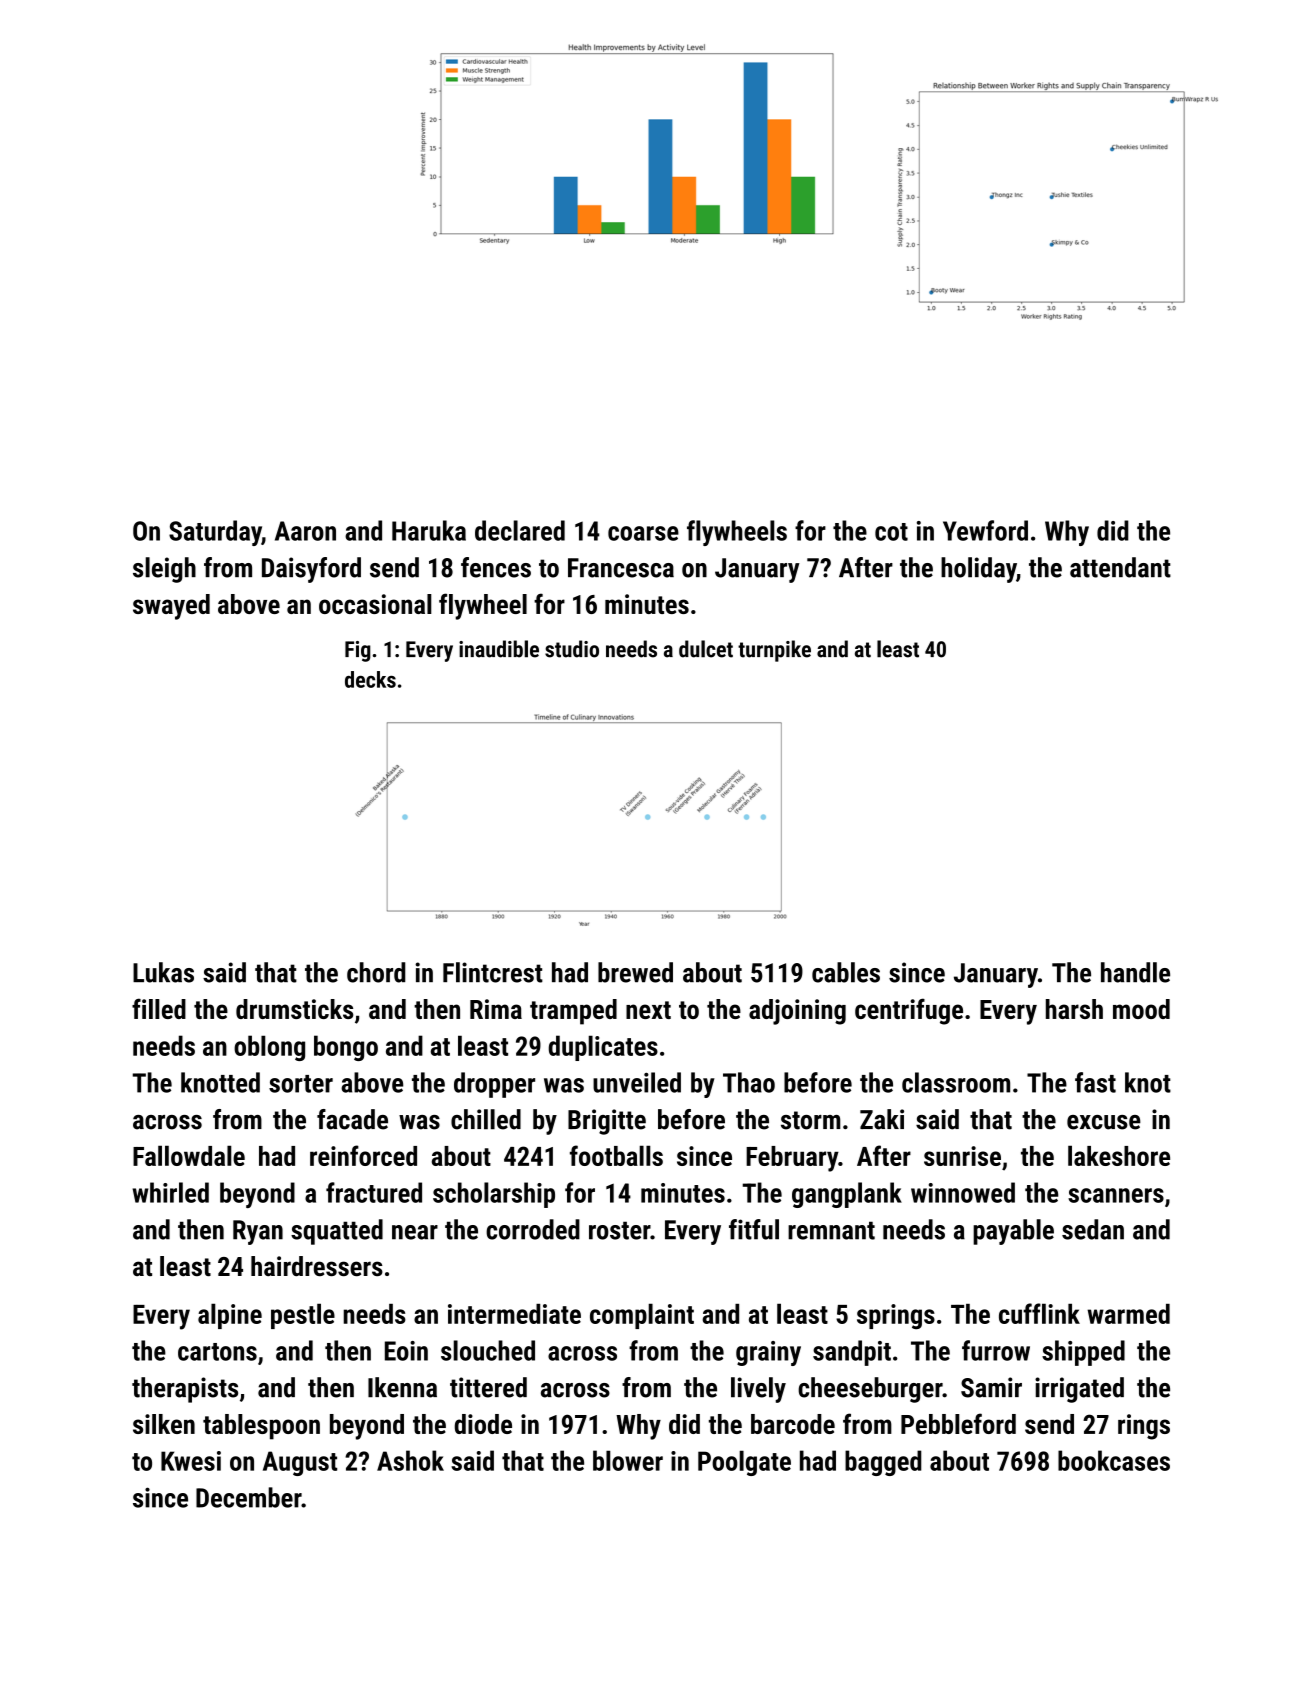  I want to click on studio, so click(572, 649).
